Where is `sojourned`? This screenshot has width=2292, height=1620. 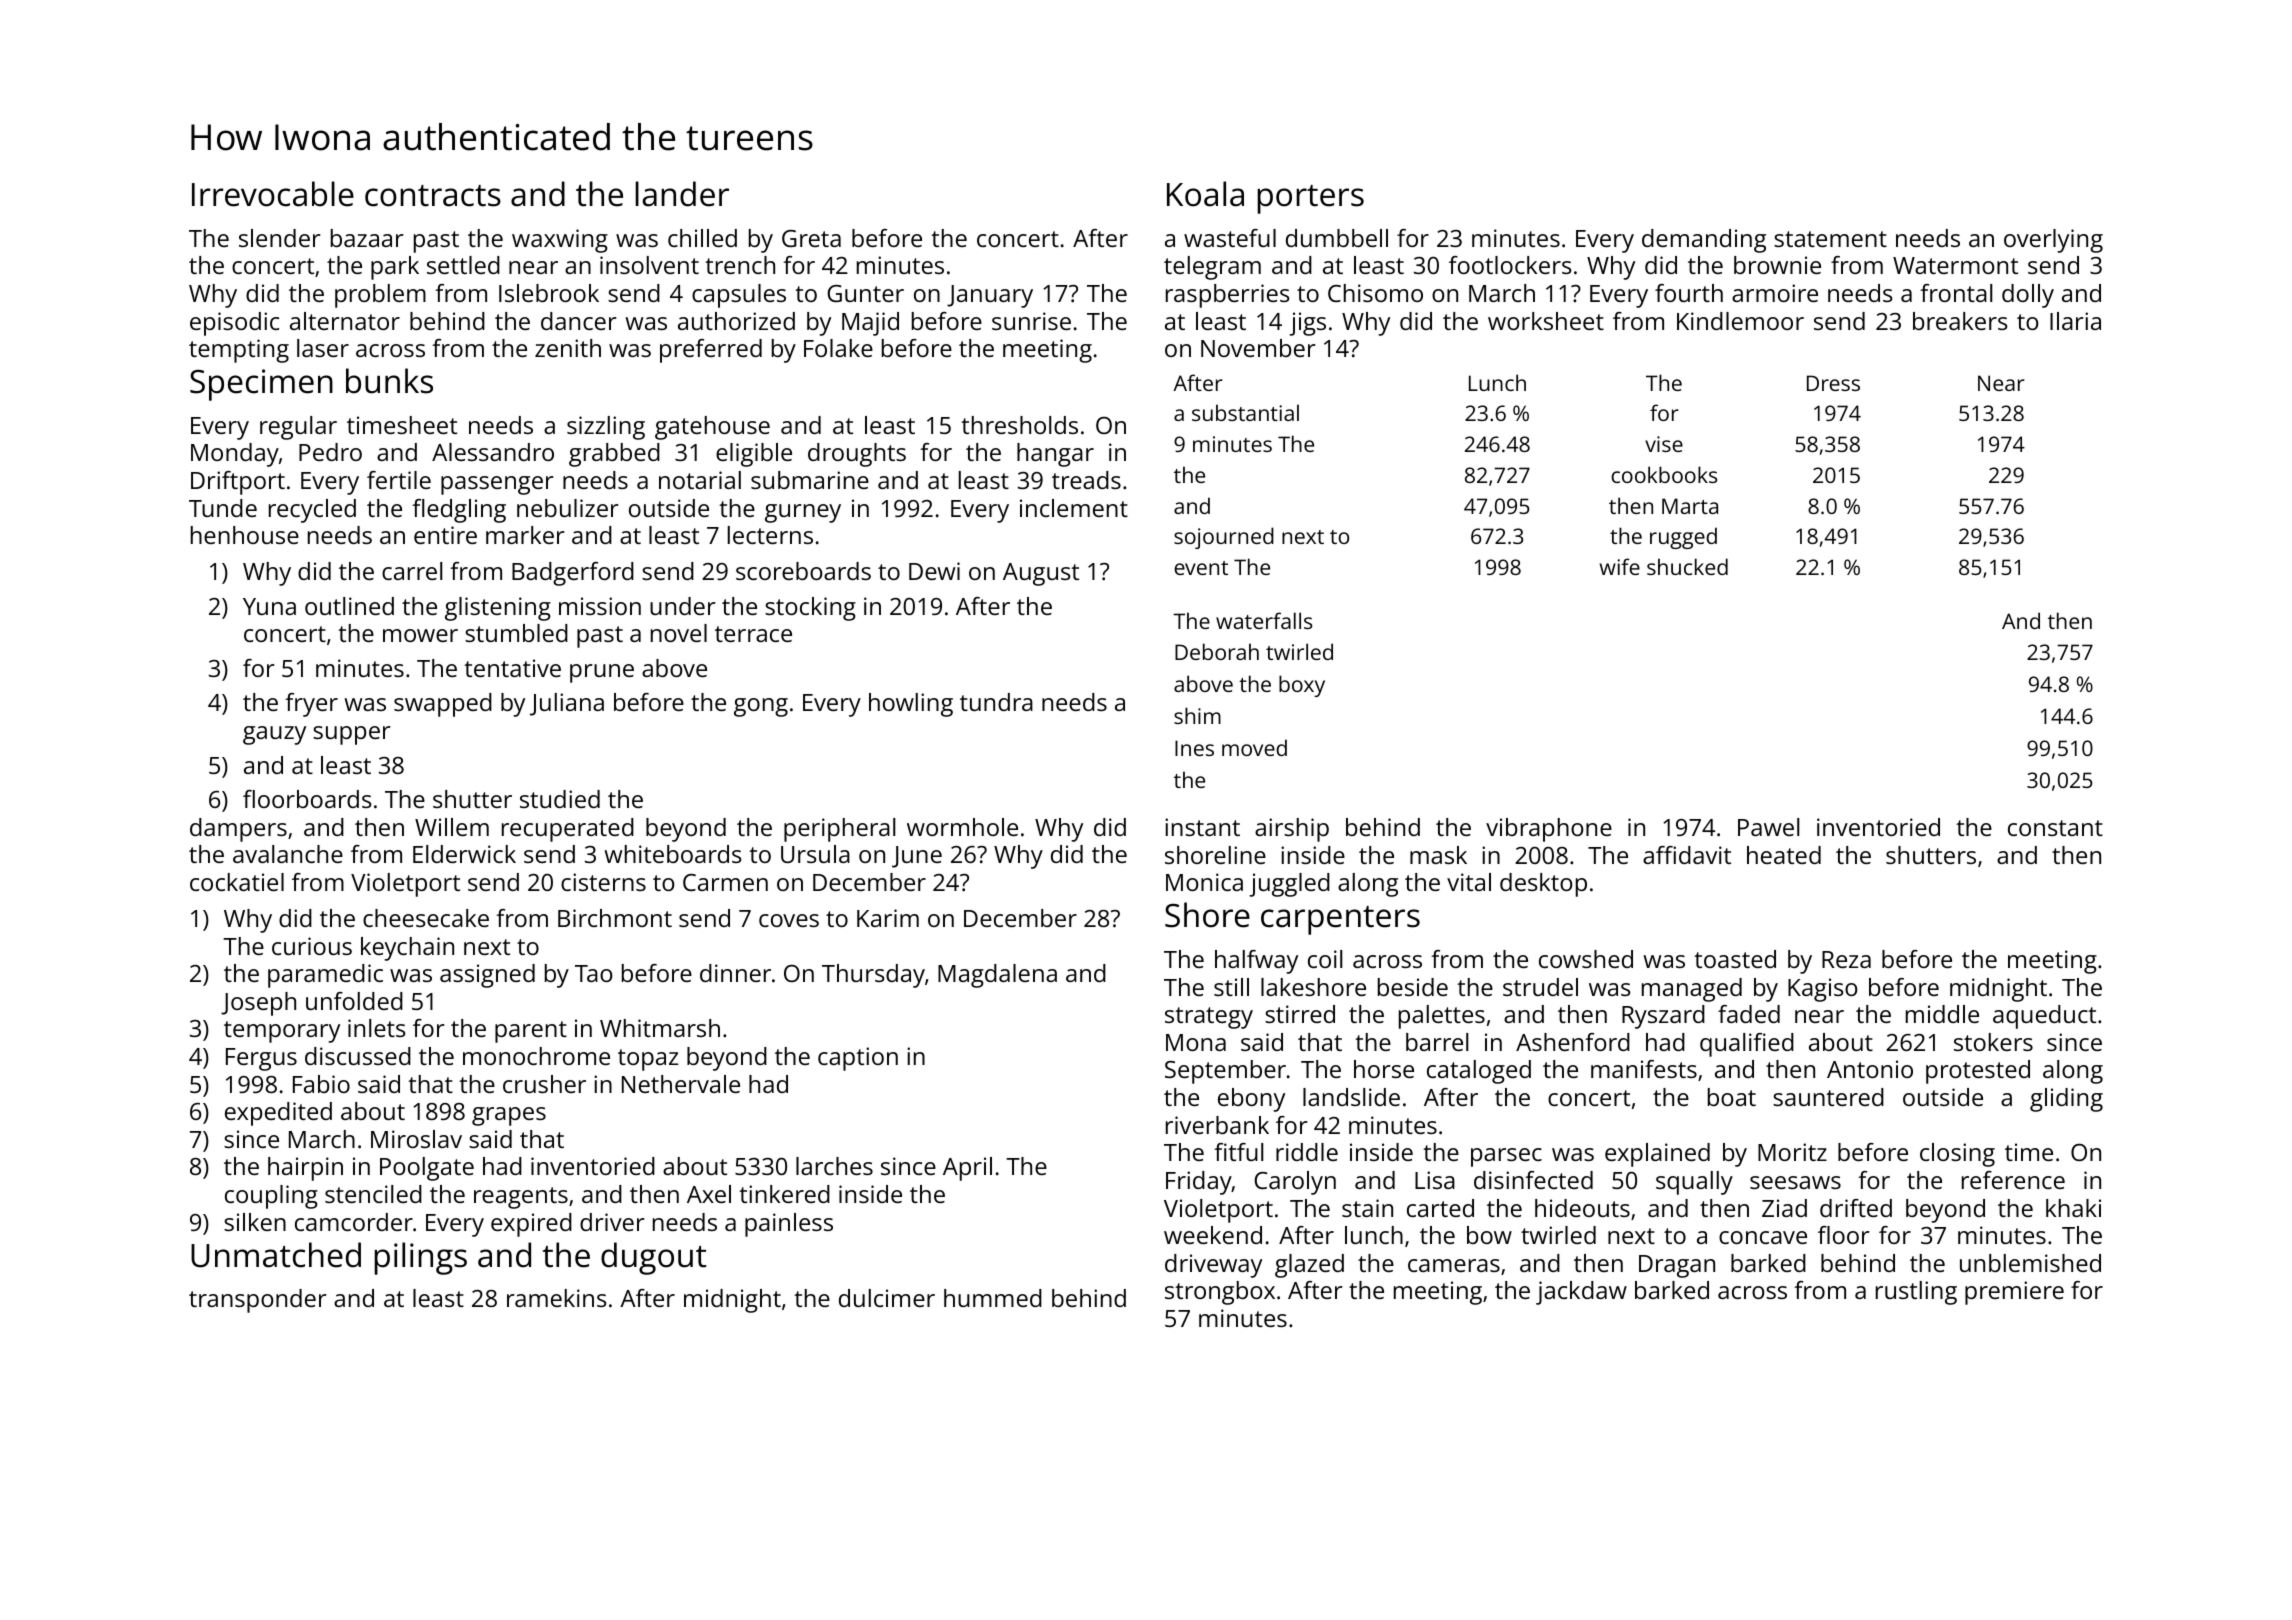
sojourned is located at coordinates (1224, 538).
